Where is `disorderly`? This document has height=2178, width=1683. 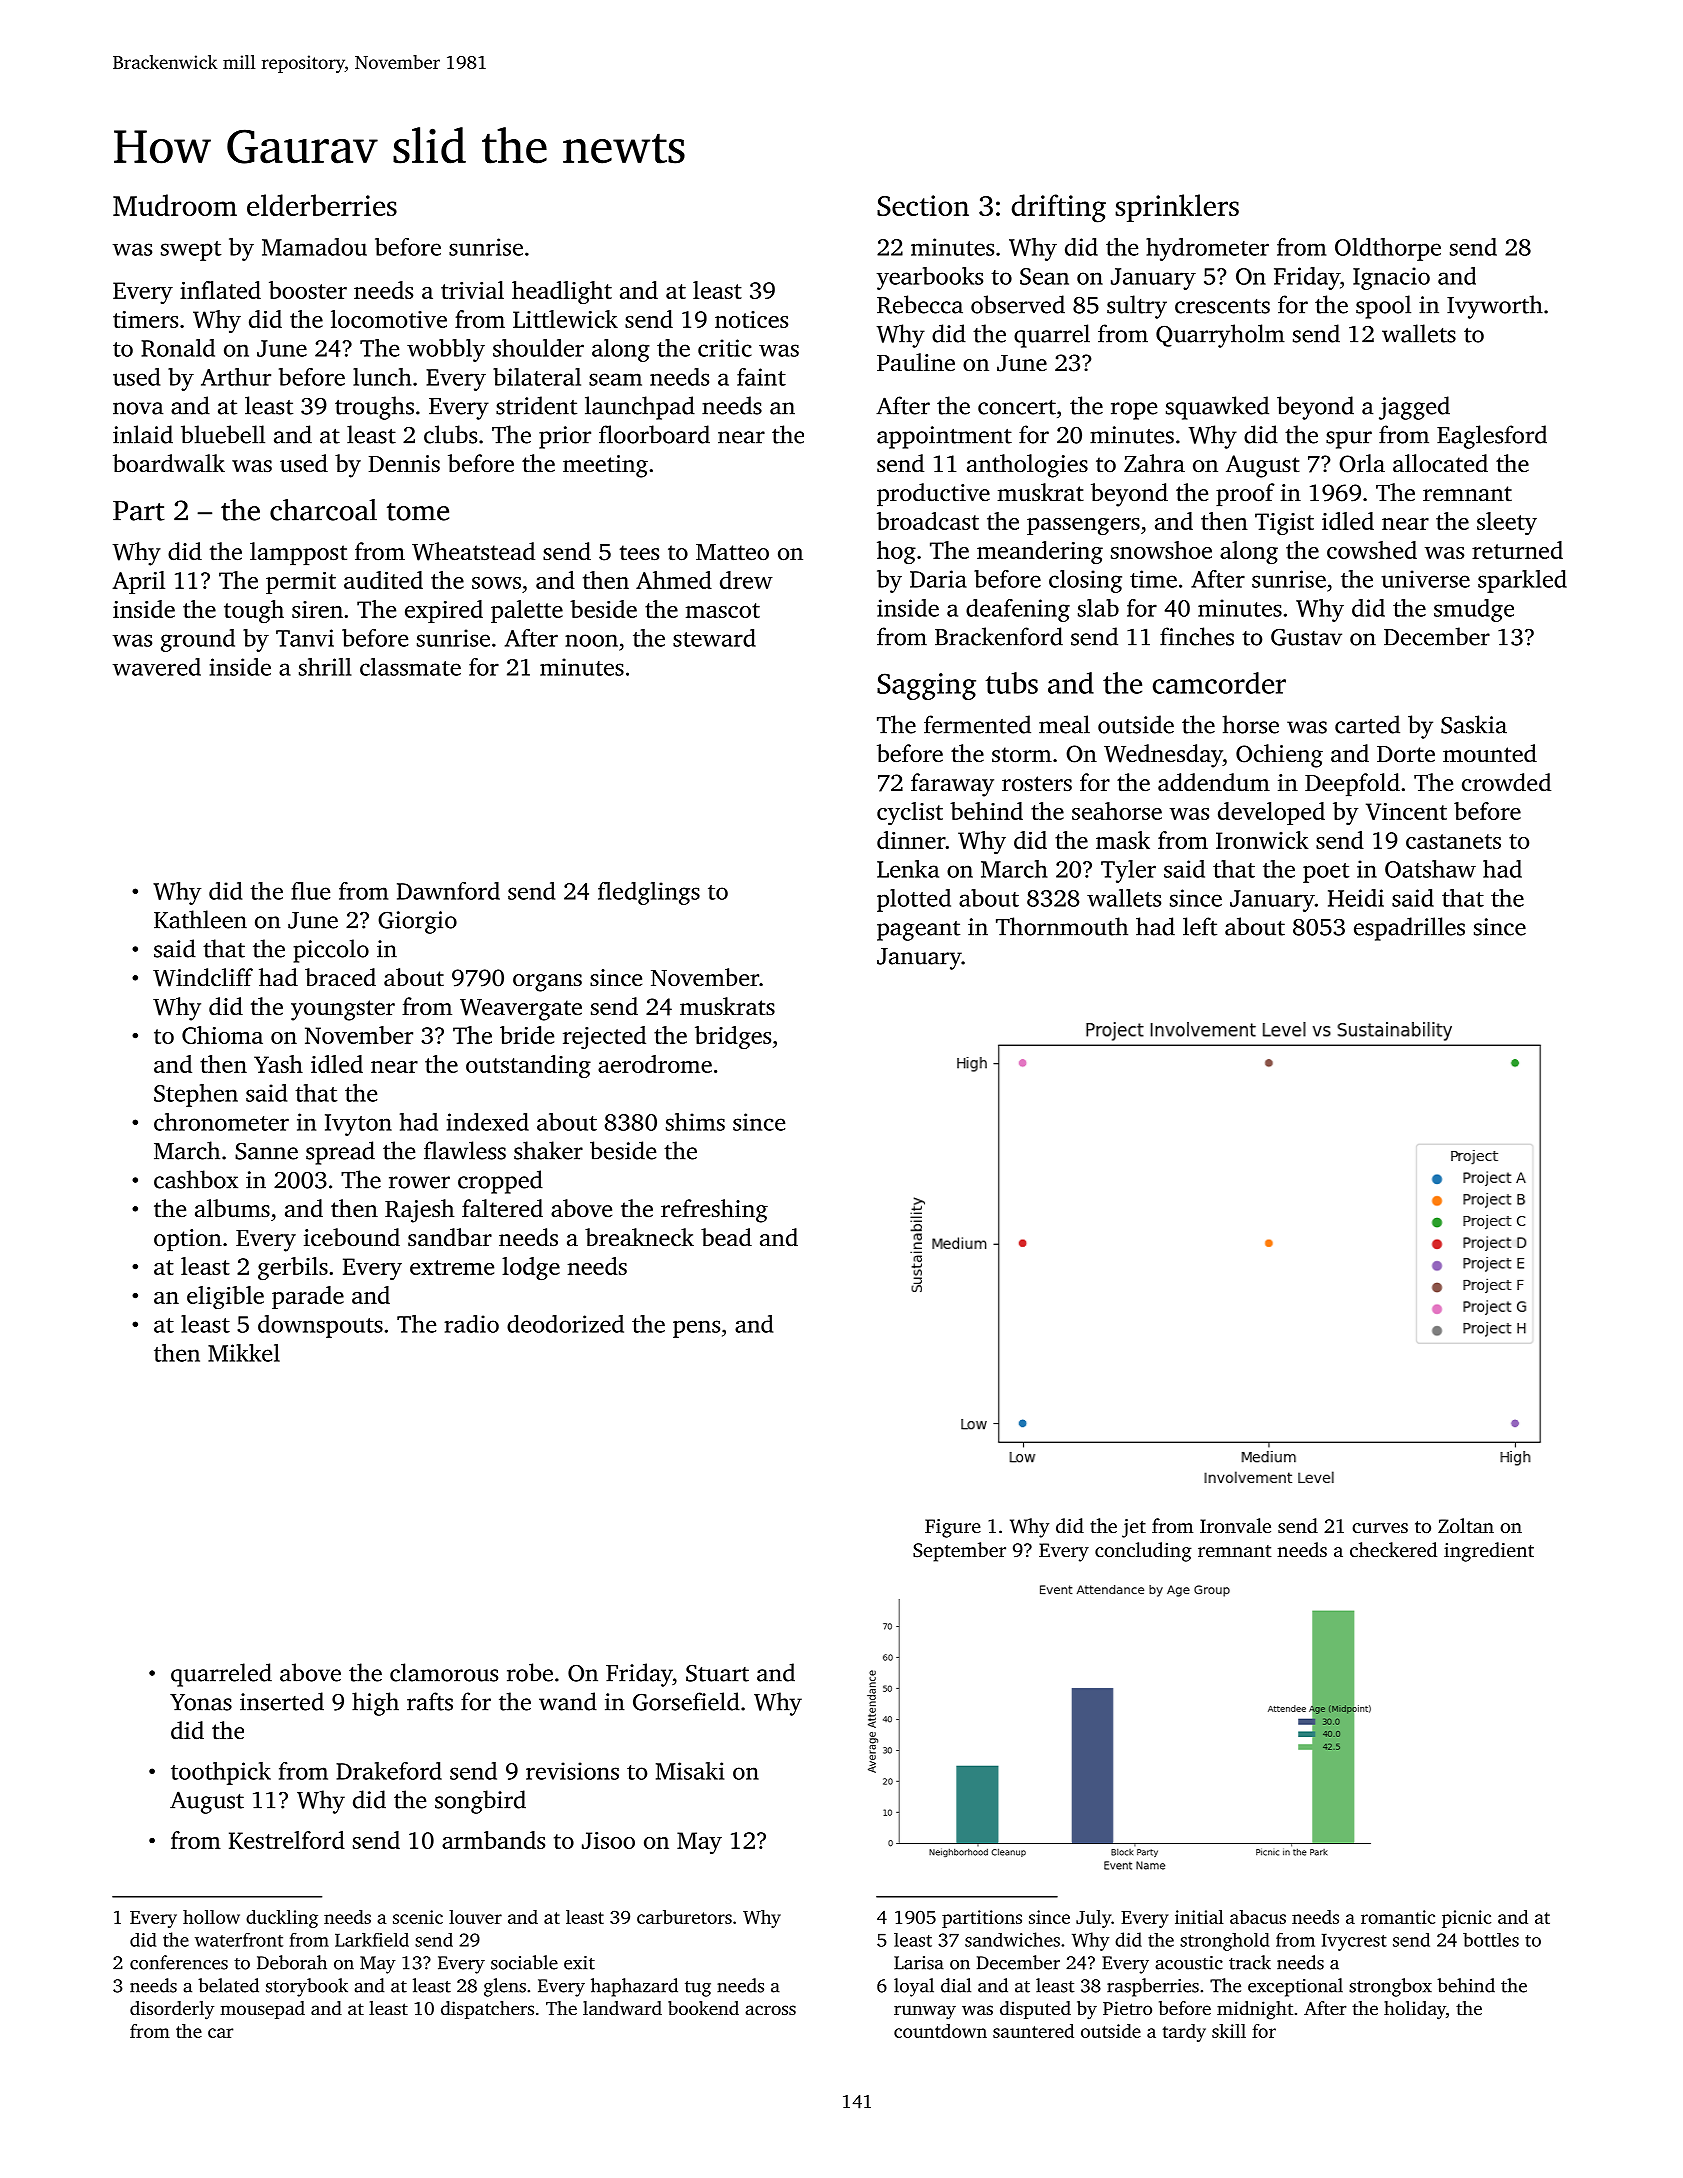
disorderly is located at coordinates (172, 2010).
